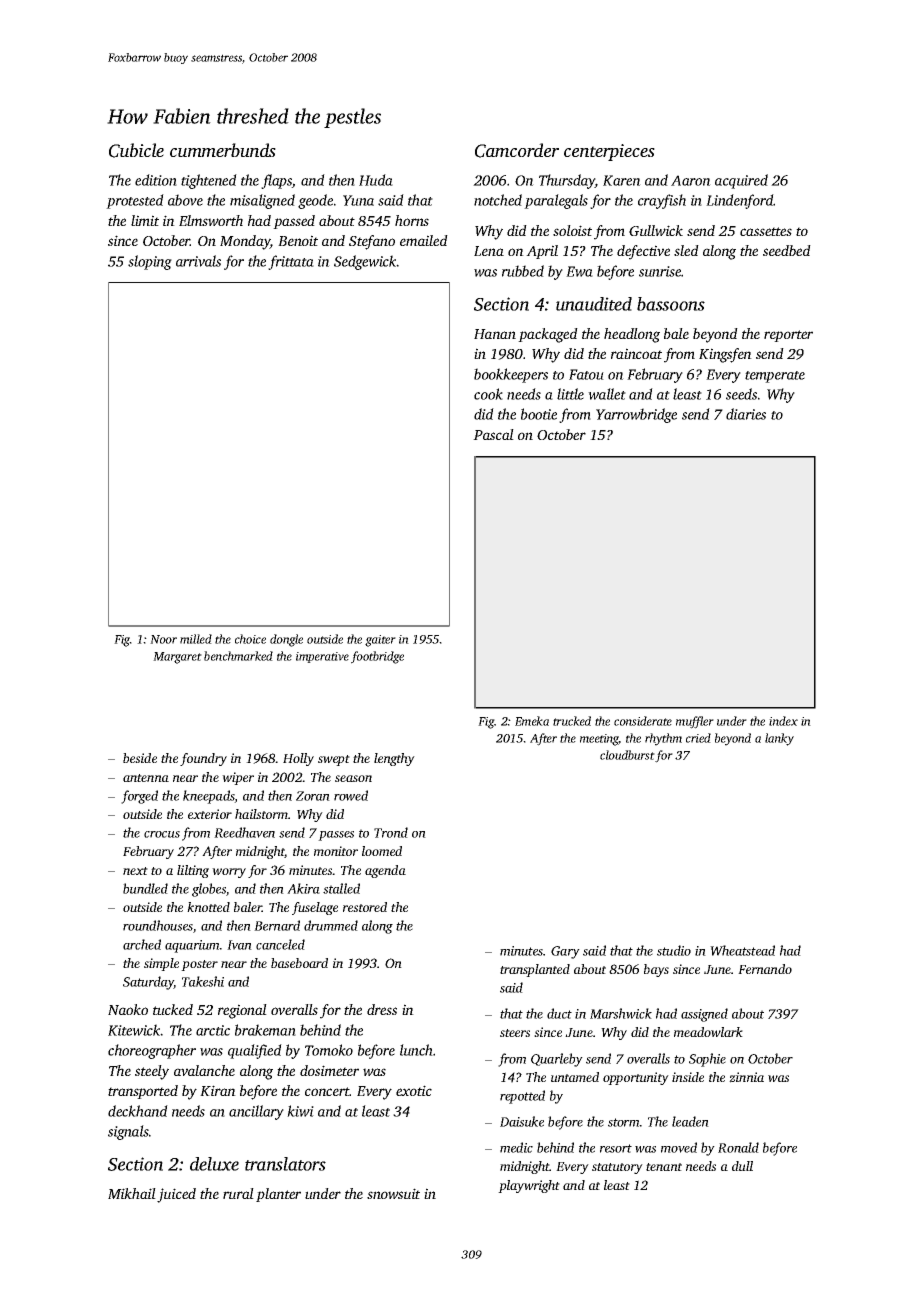 The height and width of the screenshot is (1308, 924). What do you see at coordinates (739, 201) in the screenshot?
I see `Lindenford` at bounding box center [739, 201].
